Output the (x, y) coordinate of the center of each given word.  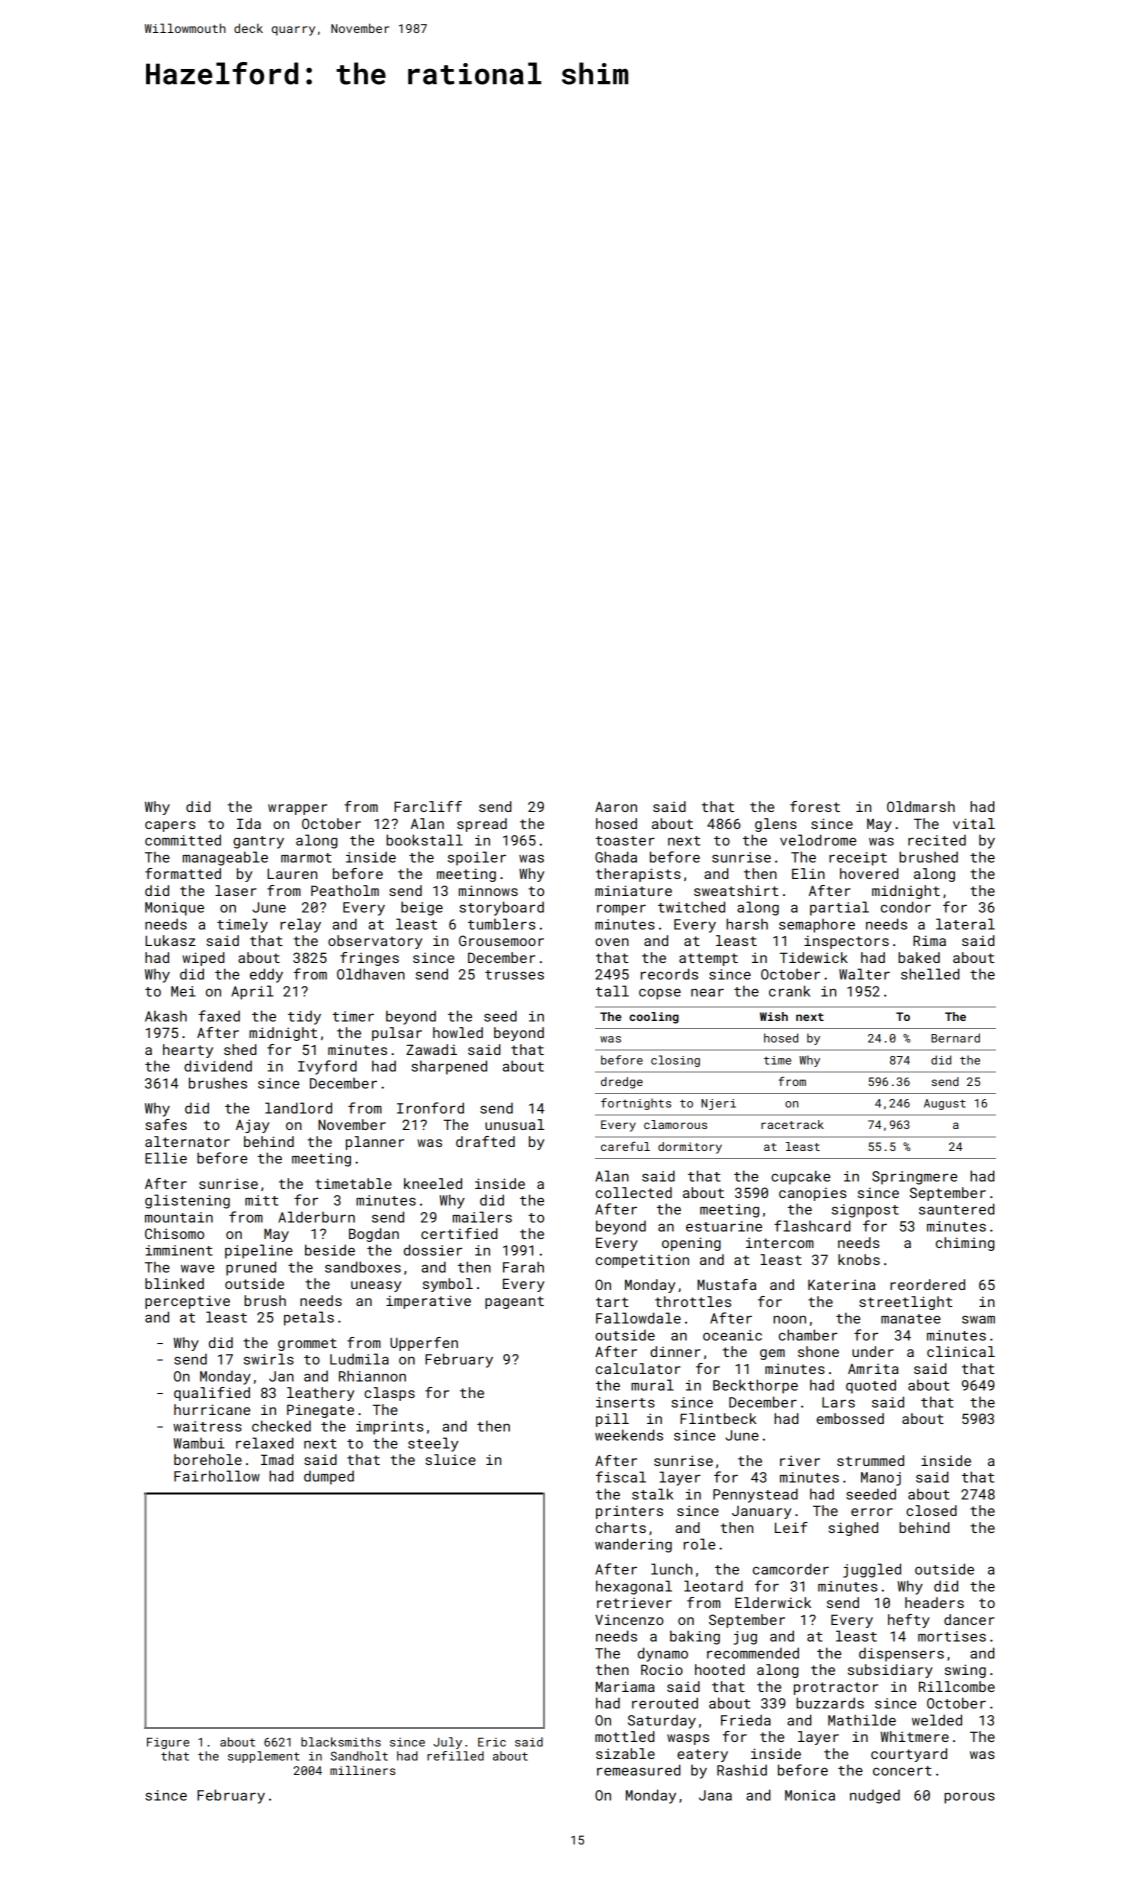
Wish (774, 1016)
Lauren (292, 873)
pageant (514, 1302)
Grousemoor (501, 940)
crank (789, 991)
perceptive (187, 1302)
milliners (363, 1770)
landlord (298, 1108)
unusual (514, 1124)
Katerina (841, 1284)
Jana (715, 1795)
